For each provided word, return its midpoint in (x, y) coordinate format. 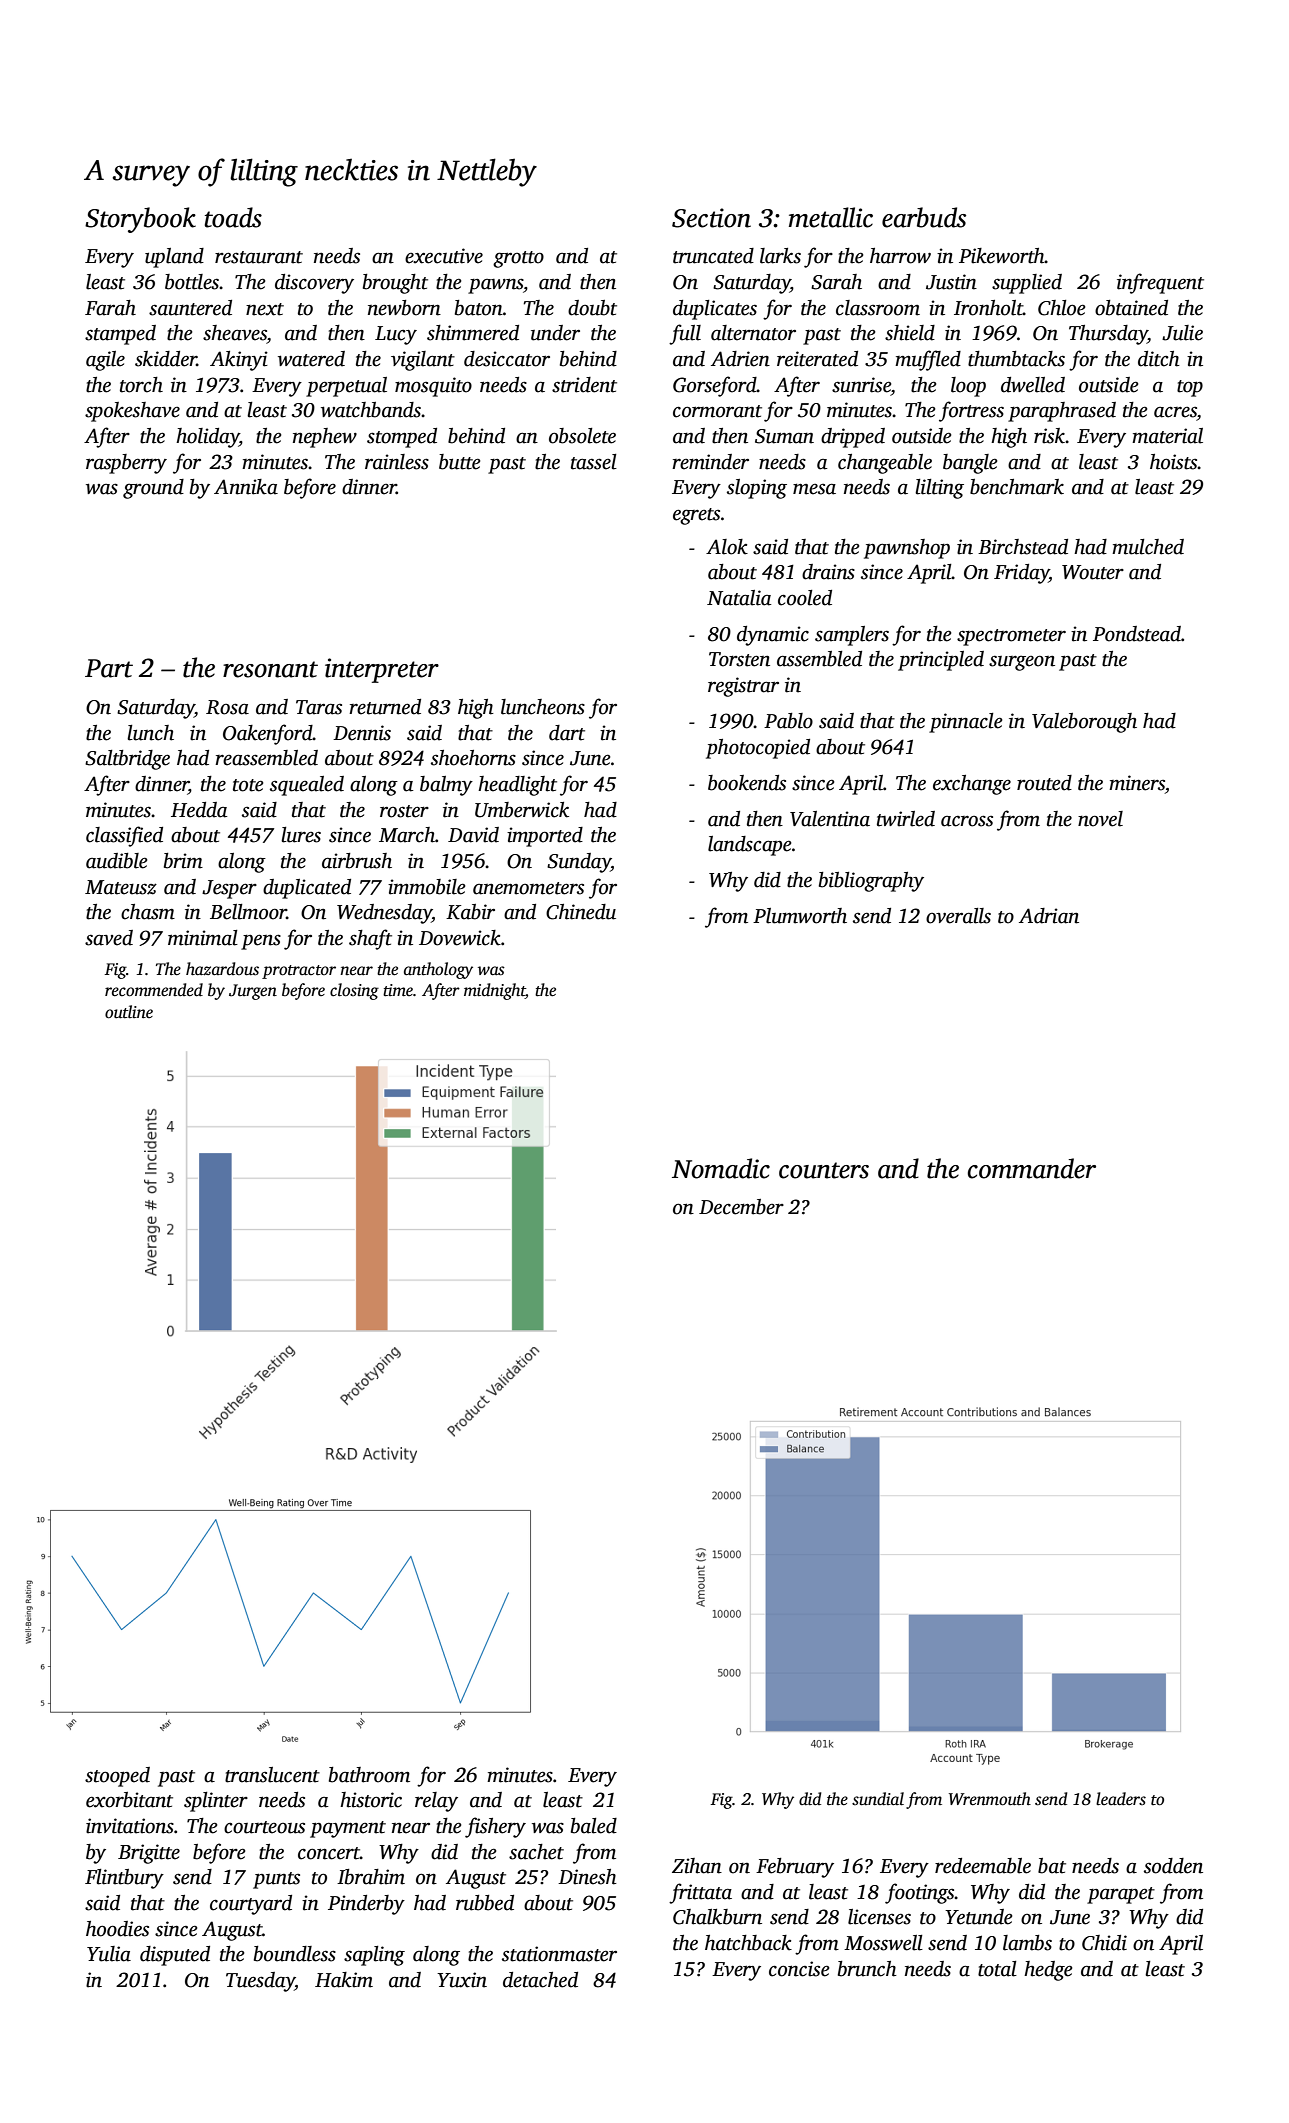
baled (594, 1826)
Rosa (227, 707)
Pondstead (1137, 634)
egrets (696, 516)
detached (540, 1980)
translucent (272, 1775)
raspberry (126, 464)
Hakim (344, 1980)
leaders (1121, 1799)
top (1190, 388)
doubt (592, 308)
